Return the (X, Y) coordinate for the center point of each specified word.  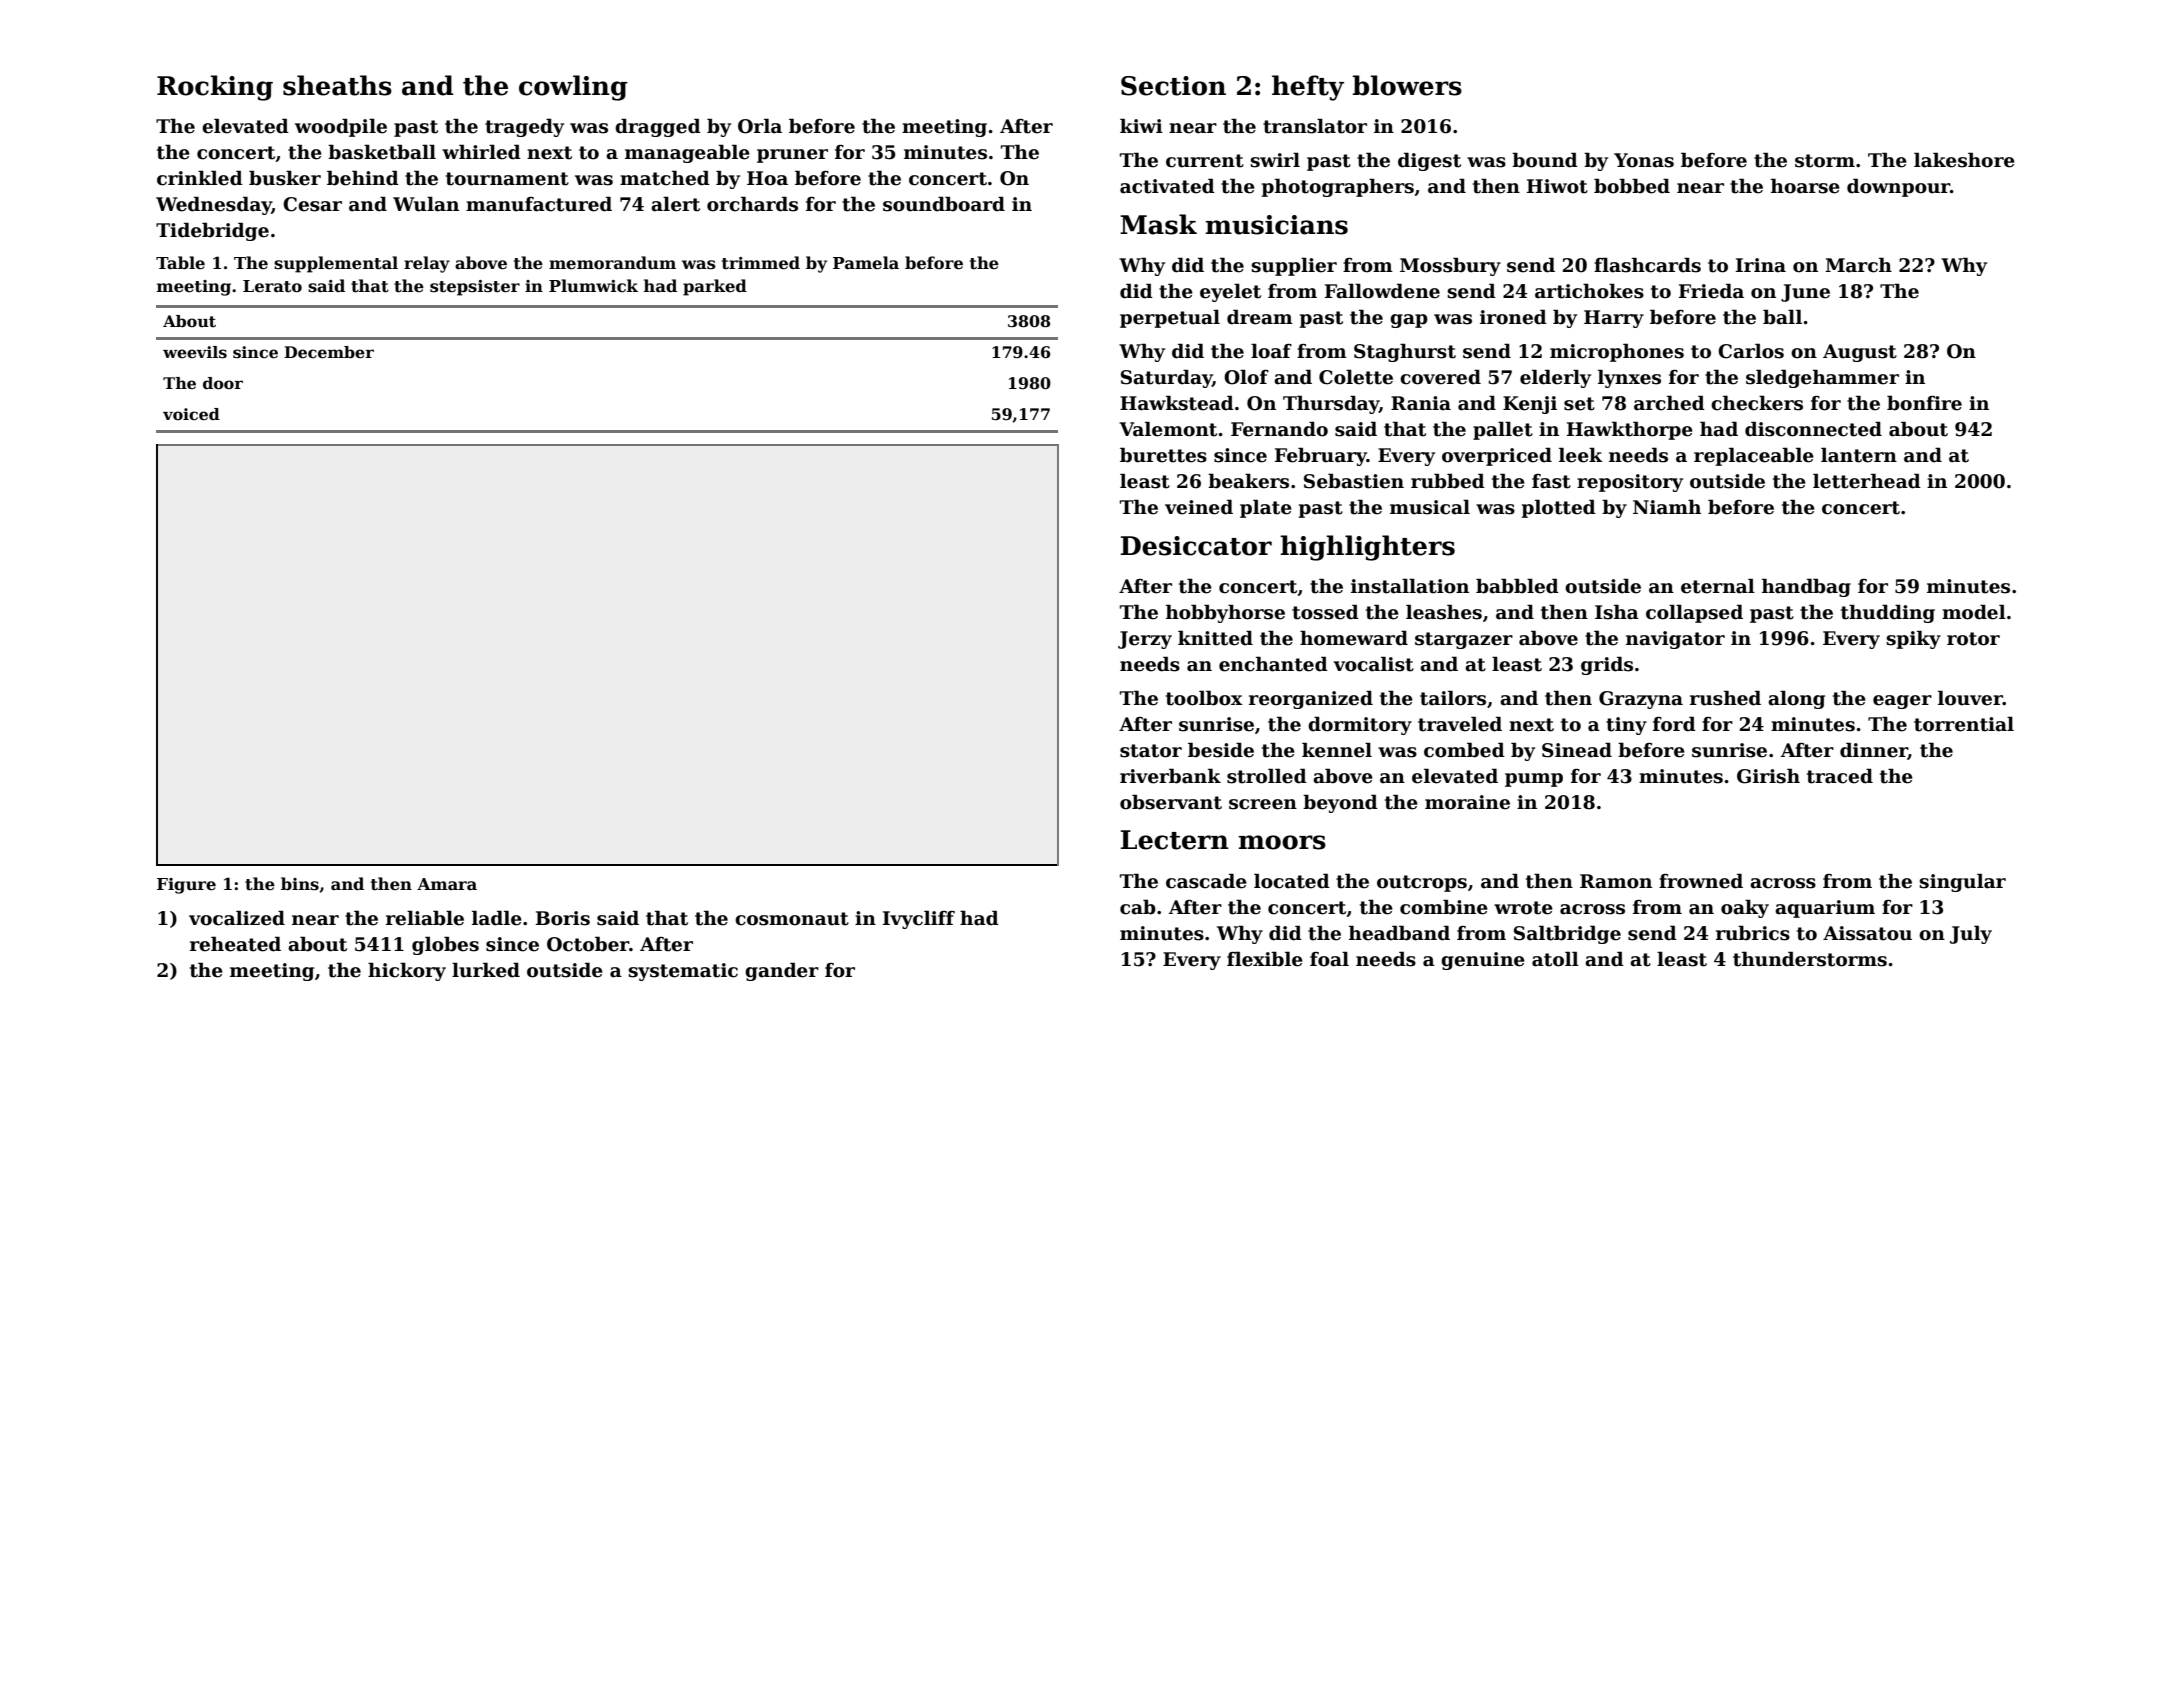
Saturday (1166, 378)
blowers (1407, 85)
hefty (1308, 88)
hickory (407, 971)
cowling (573, 88)
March (1858, 265)
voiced (191, 414)
